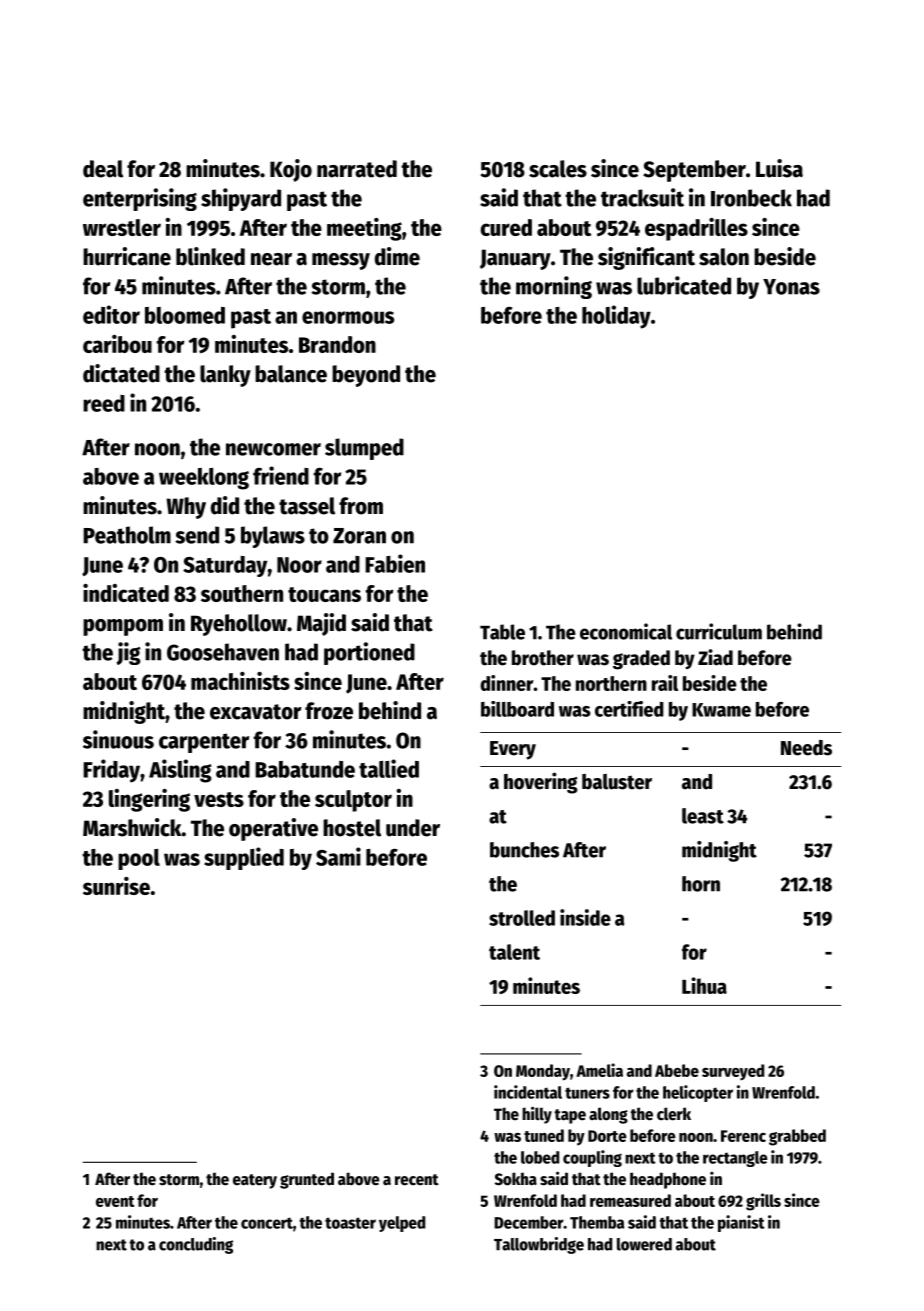  I want to click on narrated, so click(357, 169).
